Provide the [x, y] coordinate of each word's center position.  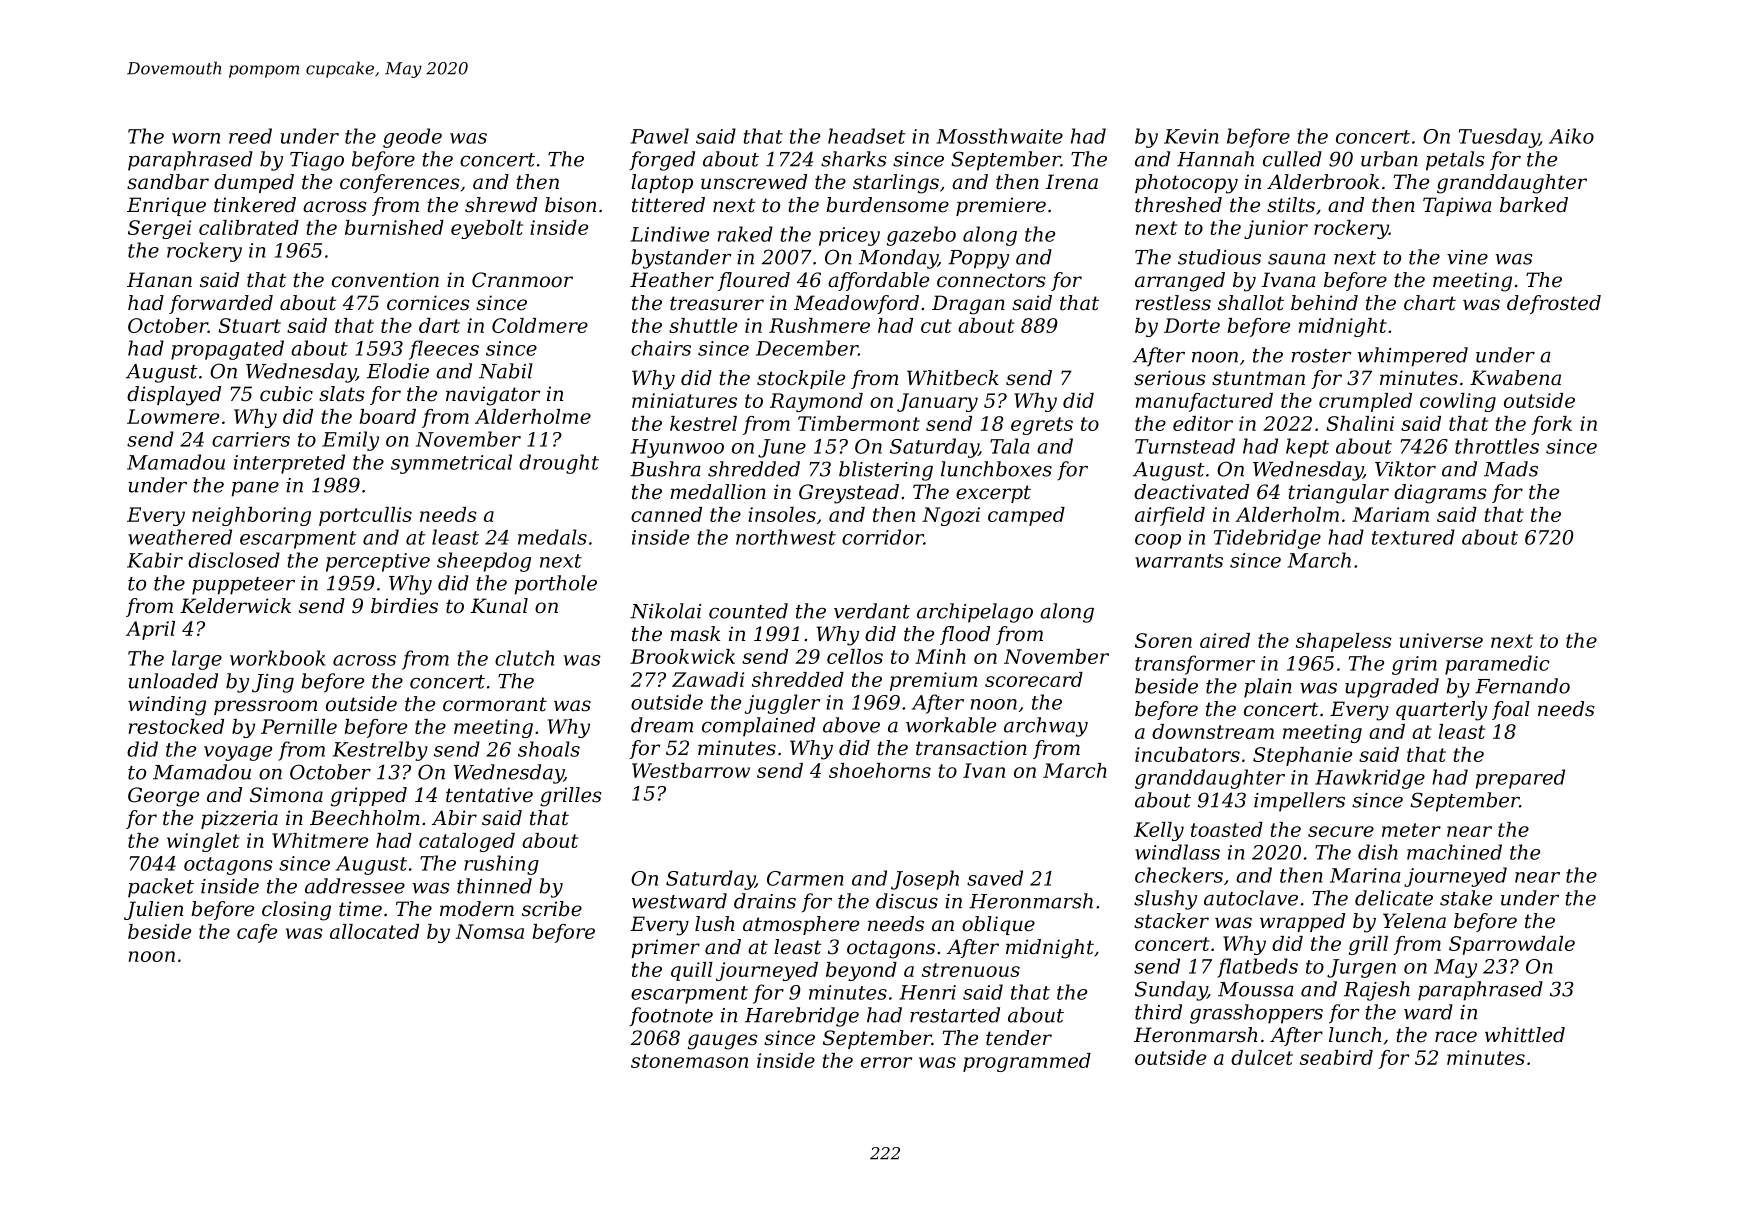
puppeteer [243, 586]
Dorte [1192, 325]
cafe [257, 933]
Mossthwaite [999, 136]
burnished [394, 227]
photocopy [1186, 184]
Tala [1010, 446]
